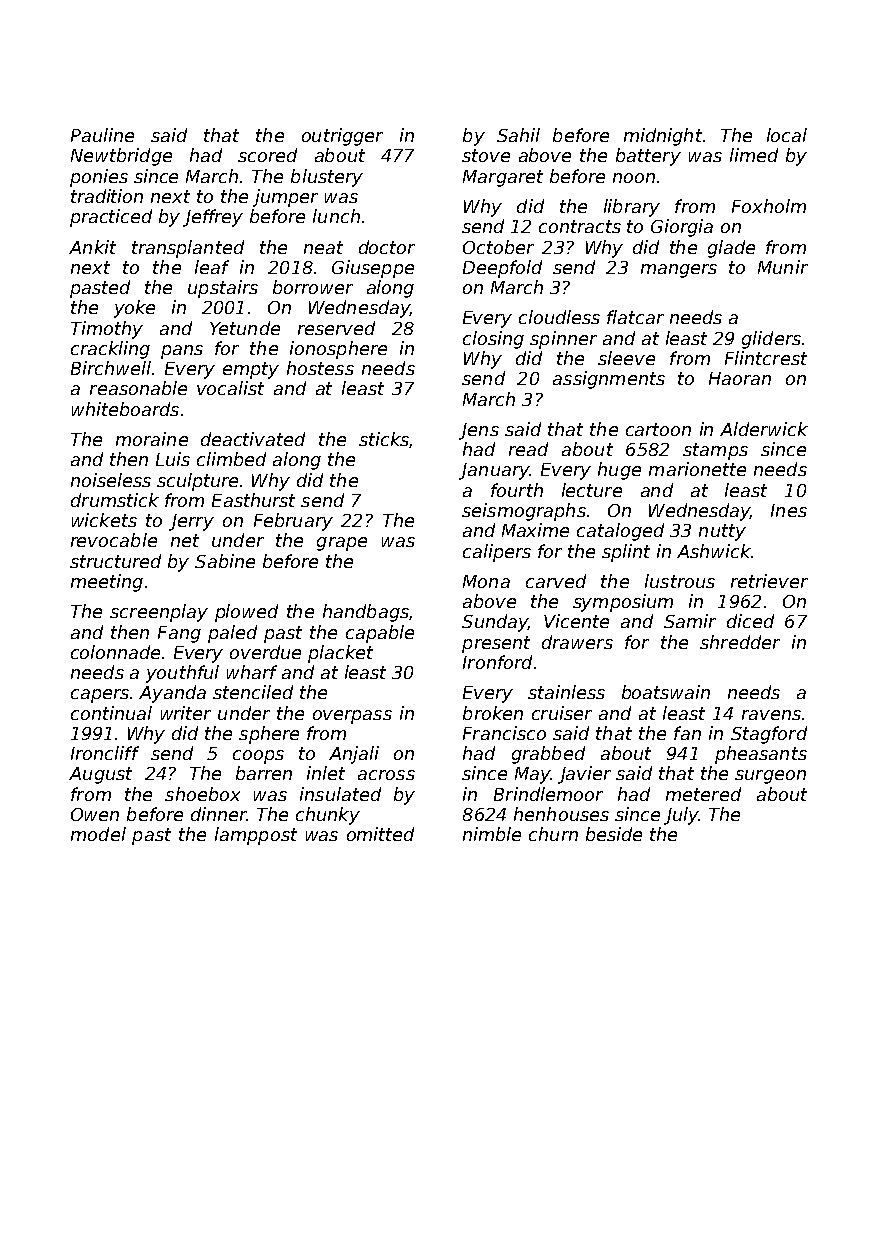  What do you see at coordinates (787, 135) in the page?
I see `local` at bounding box center [787, 135].
